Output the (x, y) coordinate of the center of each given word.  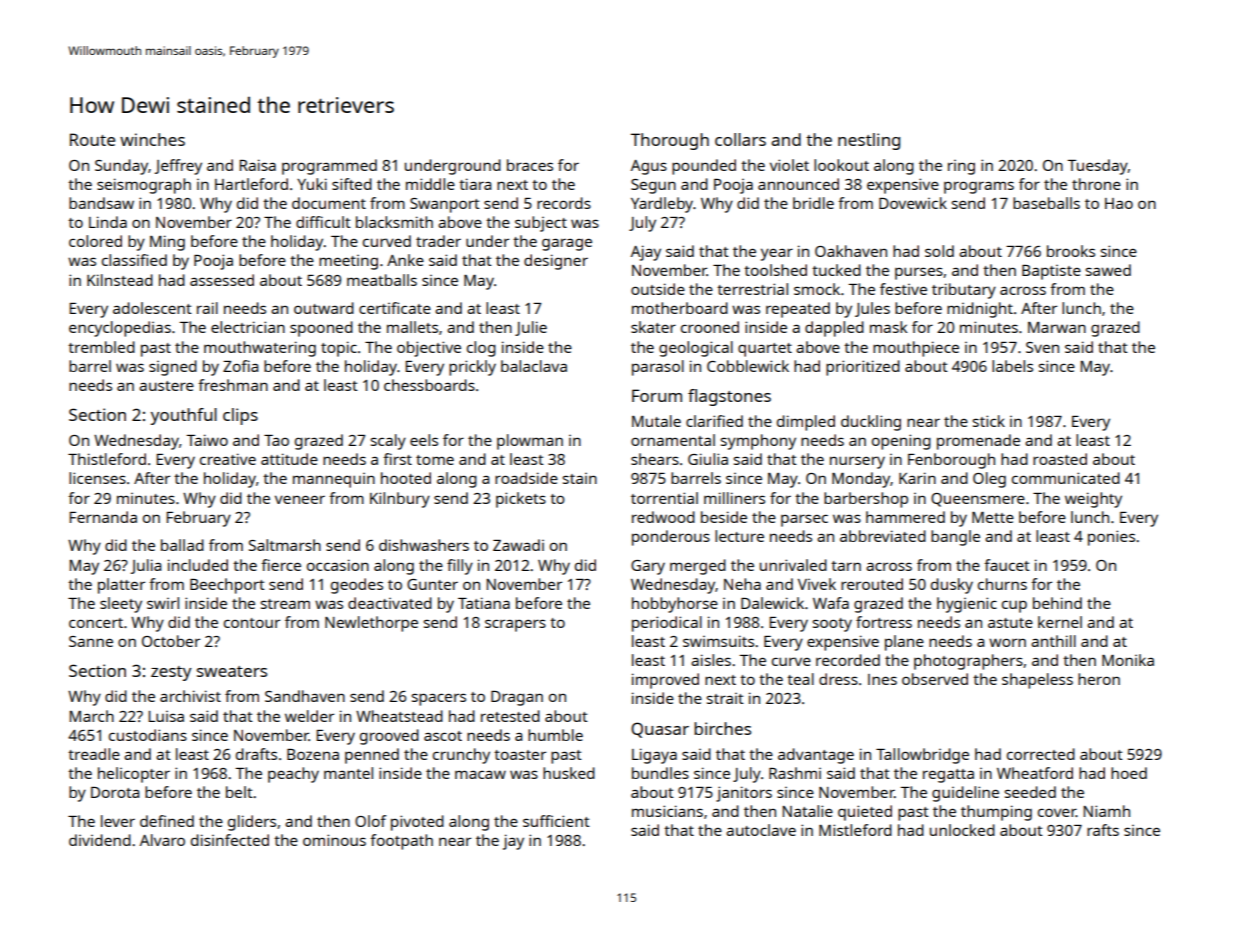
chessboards (429, 385)
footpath (401, 842)
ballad (182, 545)
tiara (475, 184)
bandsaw (101, 203)
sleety (121, 605)
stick (989, 421)
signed (173, 368)
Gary (648, 567)
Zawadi (518, 545)
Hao (1119, 203)
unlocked (962, 830)
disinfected (230, 840)
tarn (846, 566)
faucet (1007, 565)
